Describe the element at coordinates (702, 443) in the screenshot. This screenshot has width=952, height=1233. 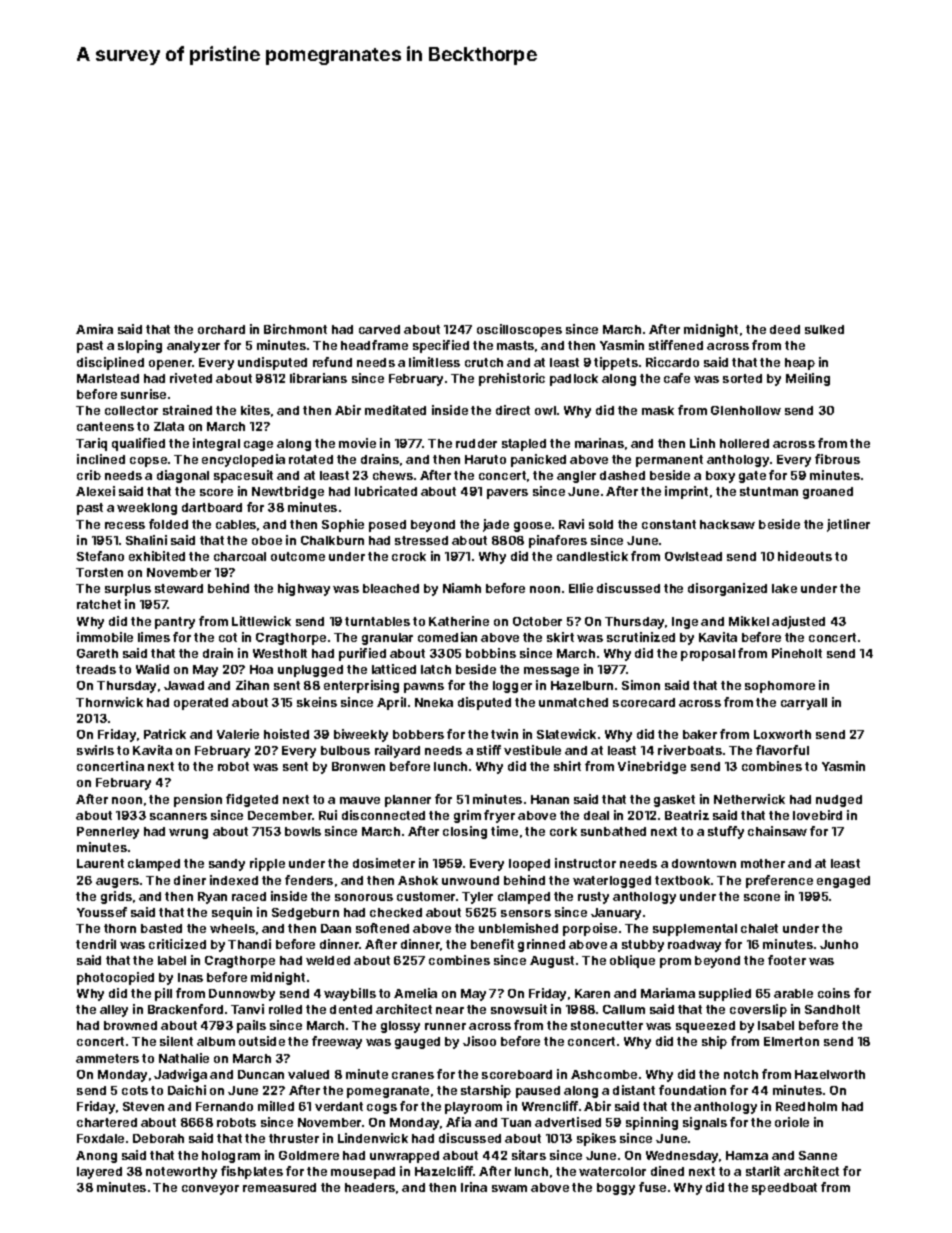
I see `Linh` at that location.
